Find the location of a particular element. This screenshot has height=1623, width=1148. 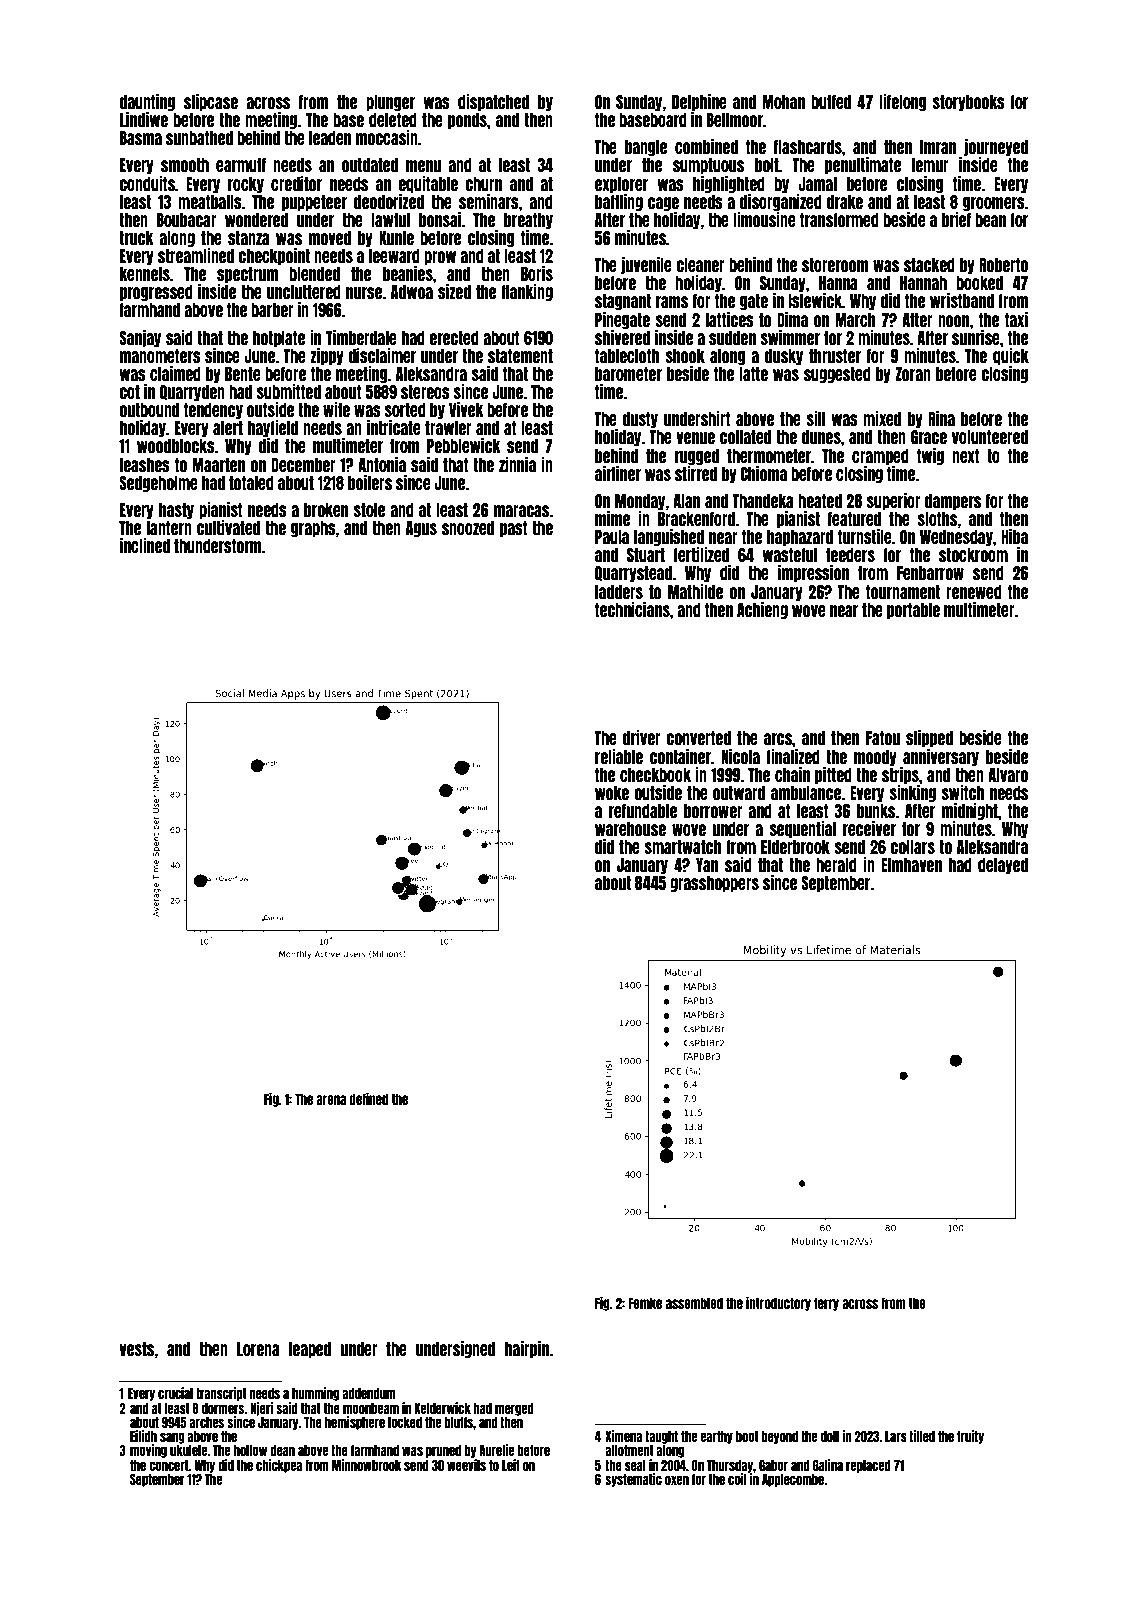

renewed is located at coordinates (974, 592).
